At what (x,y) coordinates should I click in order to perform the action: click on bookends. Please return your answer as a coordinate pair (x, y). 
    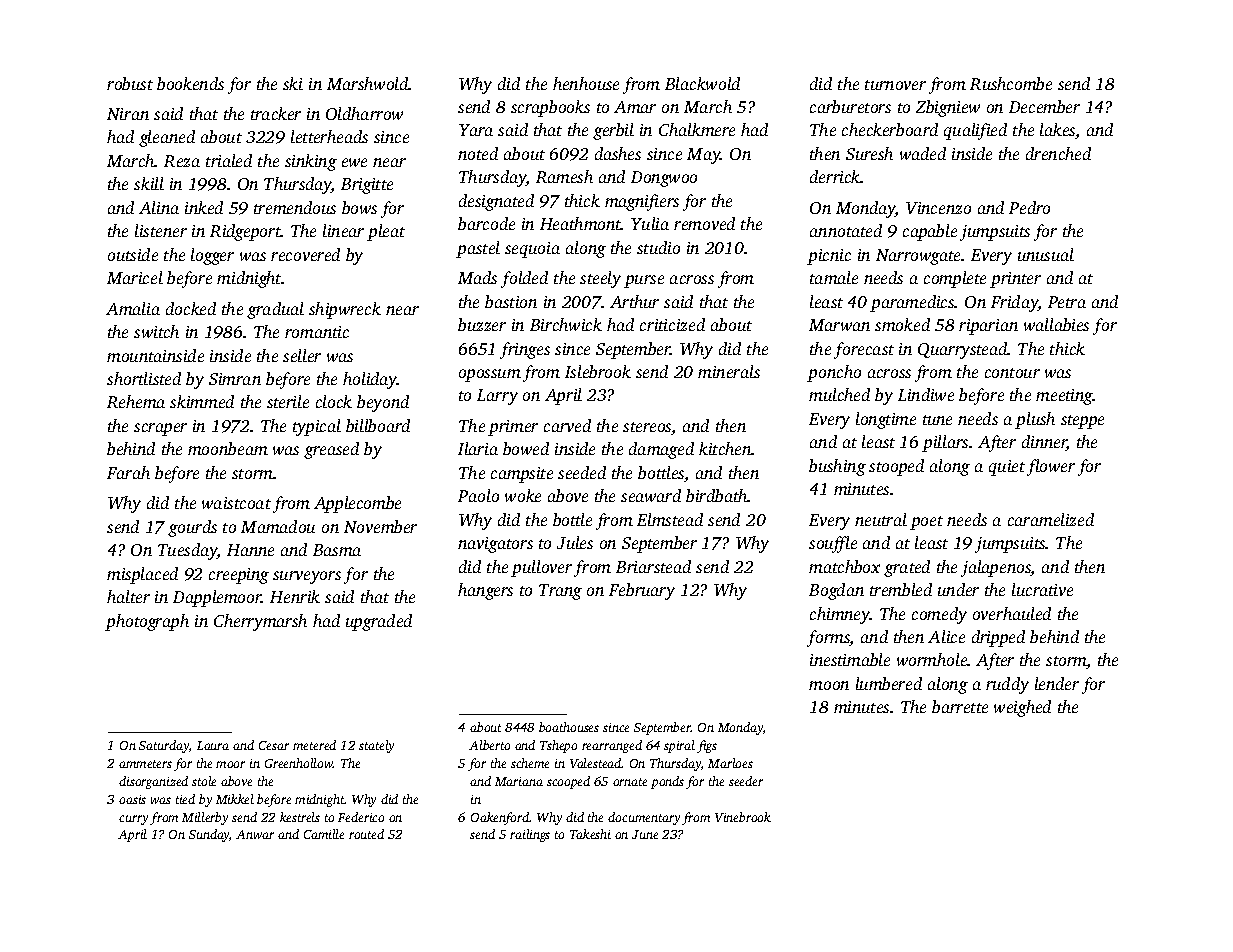
    Looking at the image, I should click on (190, 83).
